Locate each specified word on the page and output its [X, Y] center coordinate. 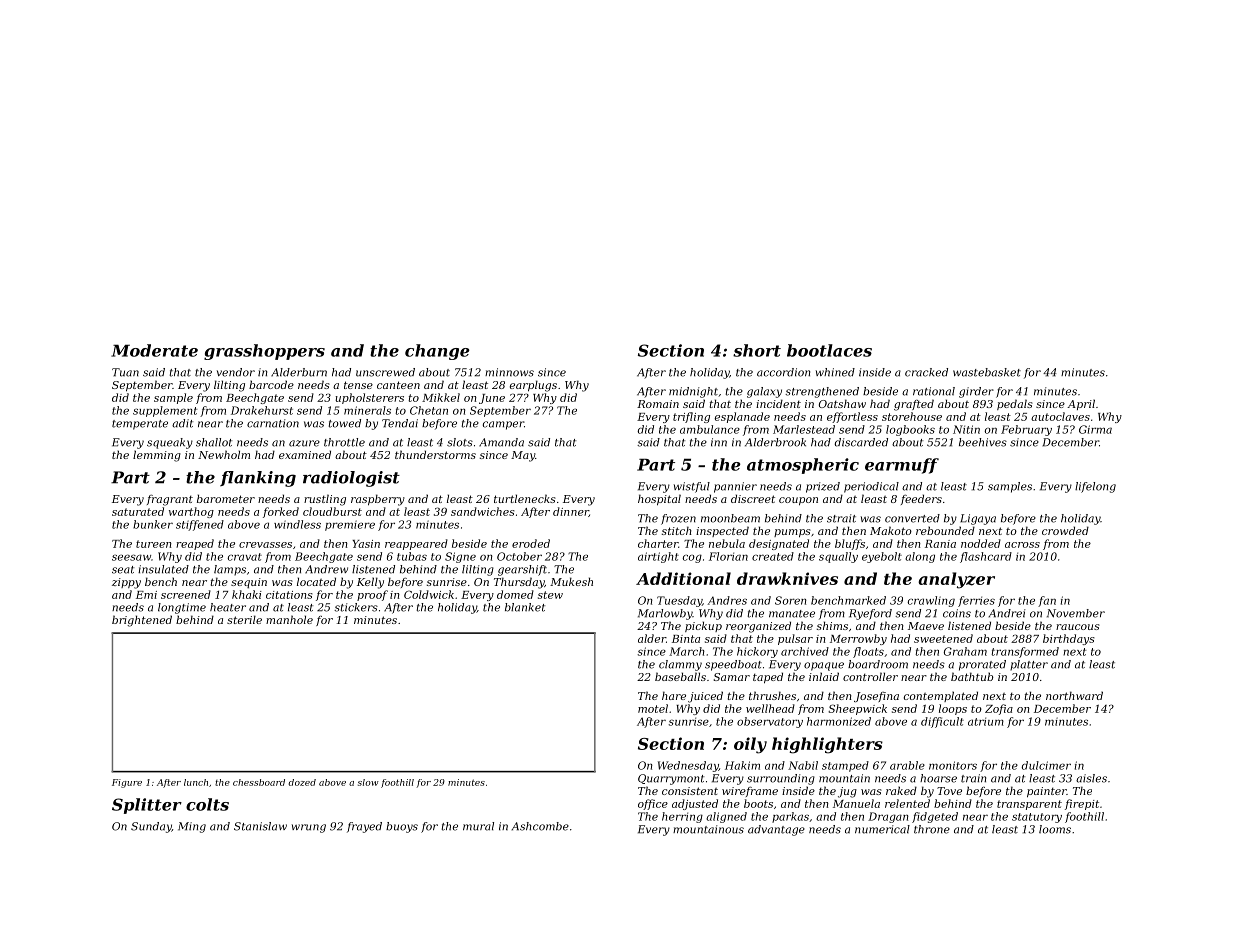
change [437, 352]
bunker [153, 524]
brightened [142, 621]
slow [368, 782]
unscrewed [385, 372]
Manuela [856, 803]
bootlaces [829, 350]
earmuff [902, 466]
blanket [525, 607]
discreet [753, 498]
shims [832, 625]
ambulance [710, 429]
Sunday [151, 827]
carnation [273, 423]
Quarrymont [671, 779]
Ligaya [978, 519]
